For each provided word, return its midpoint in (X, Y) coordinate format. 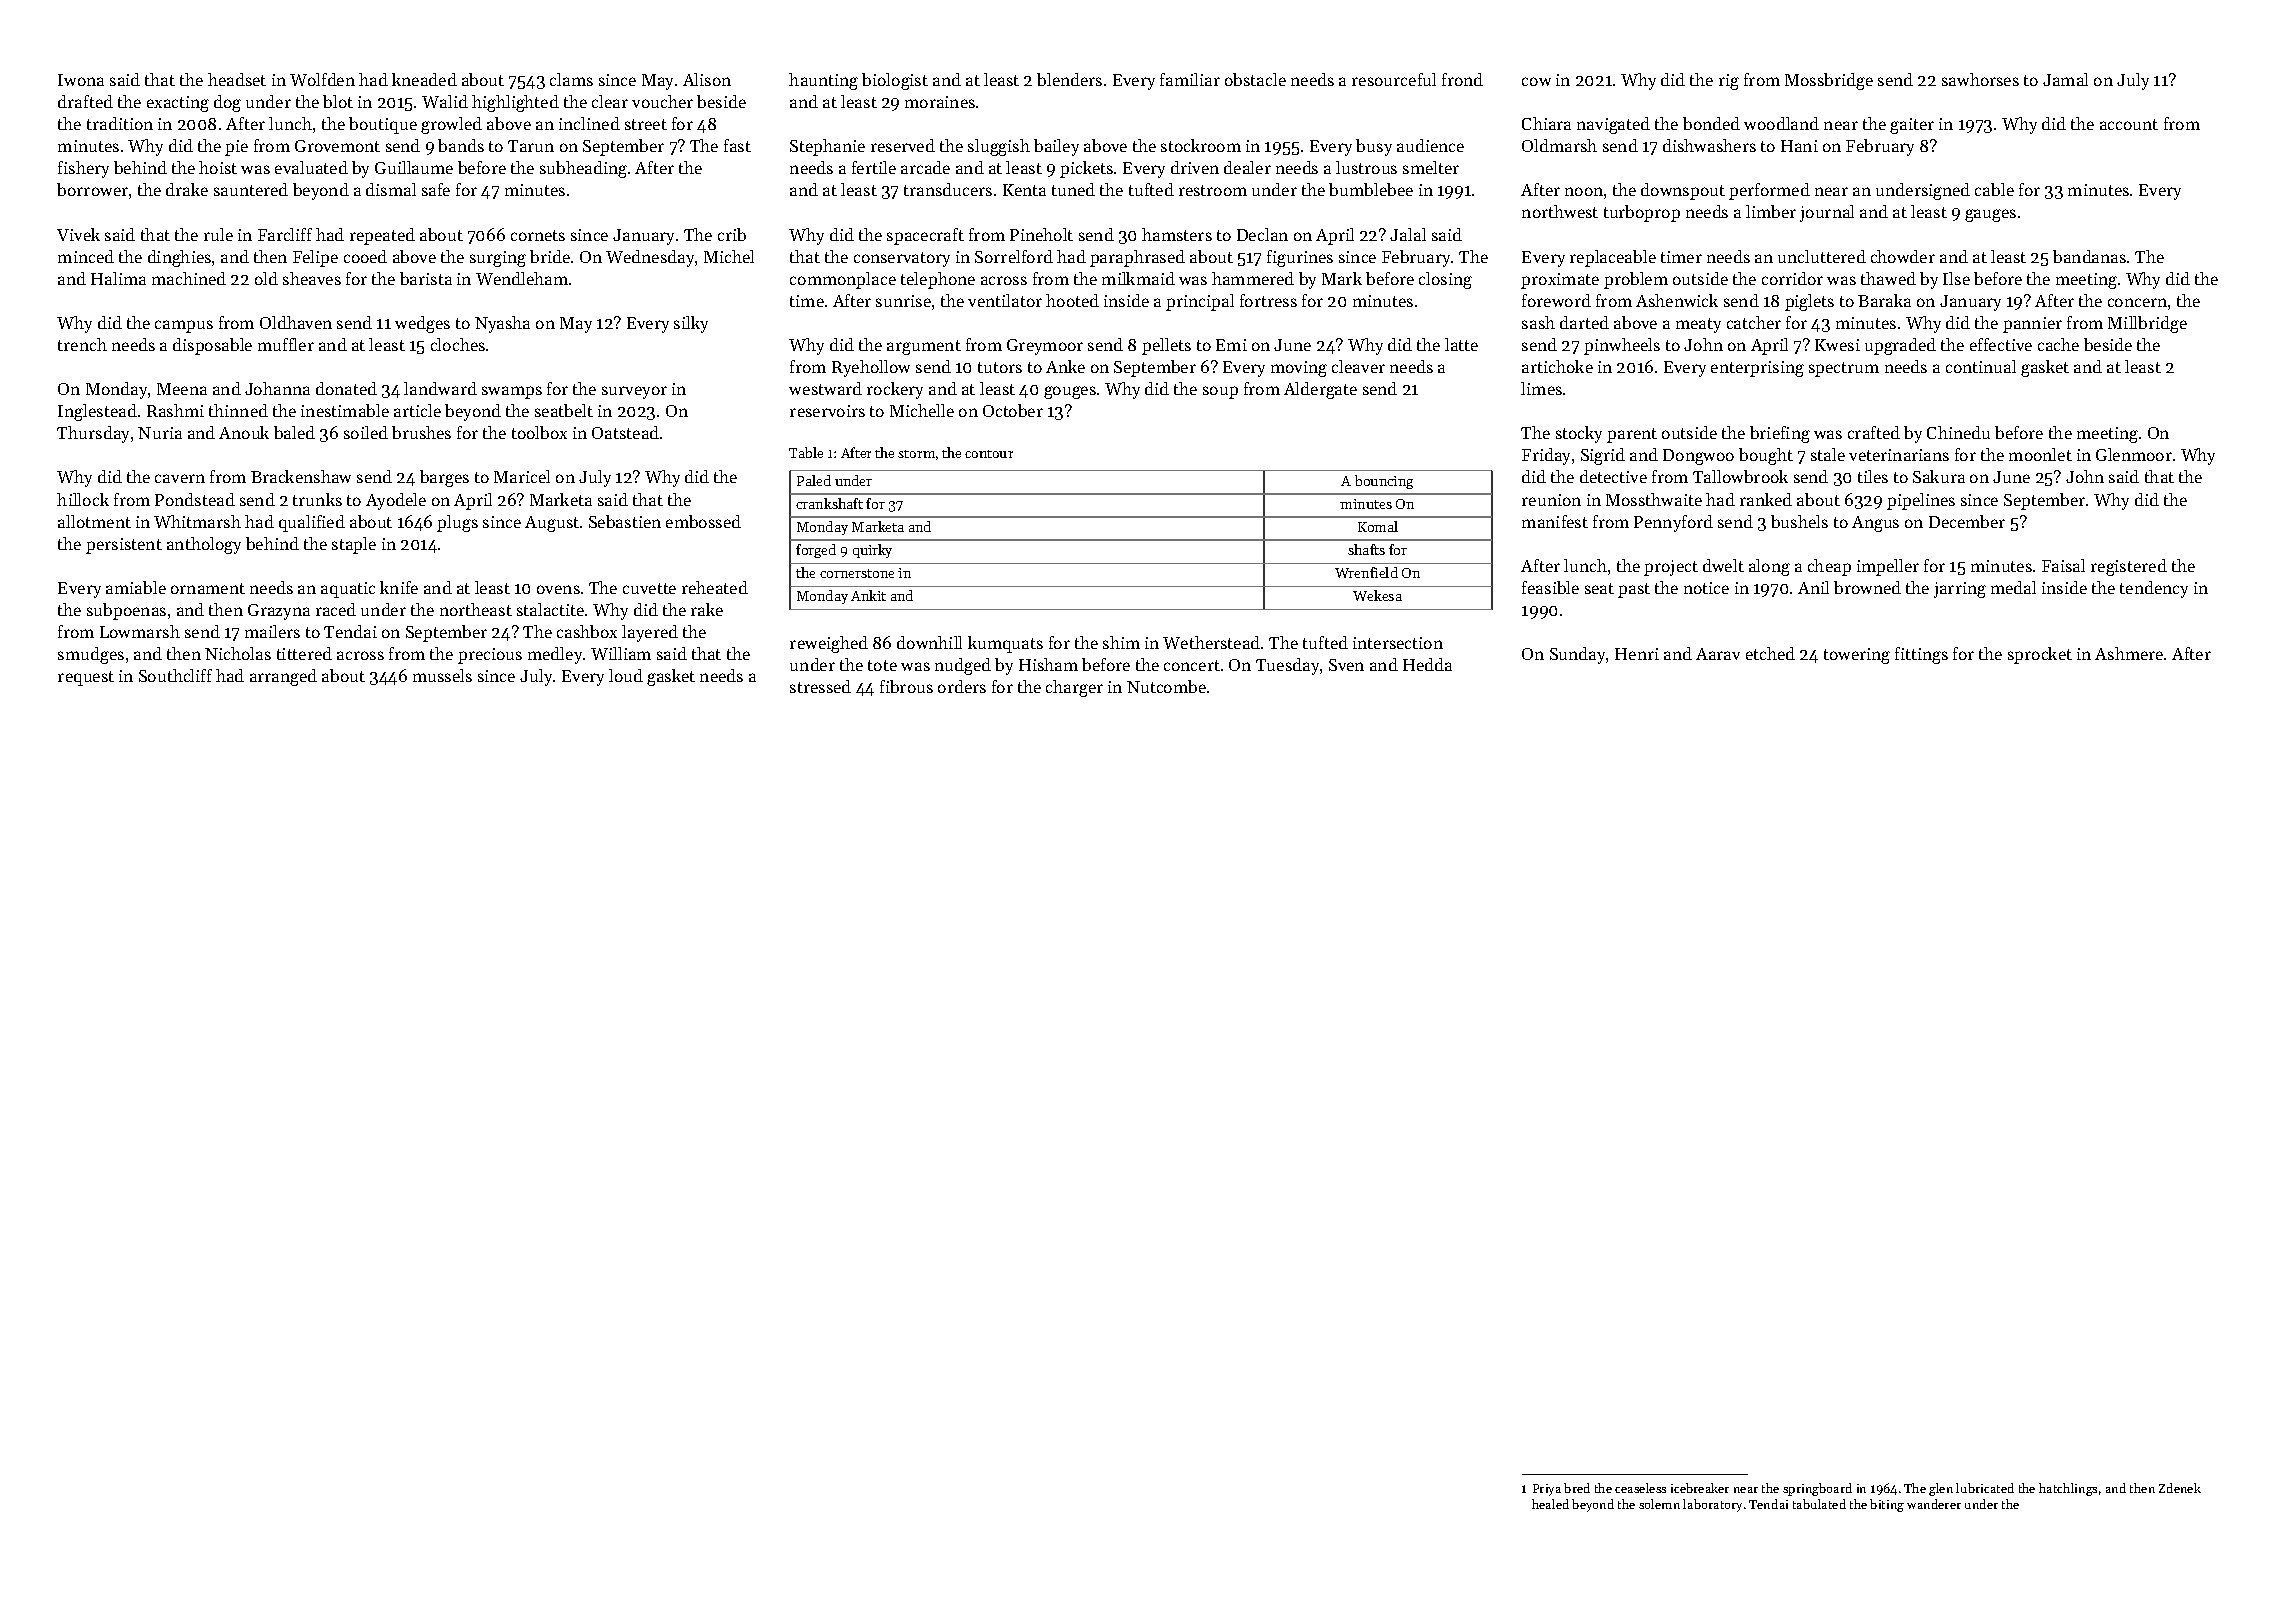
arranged (283, 677)
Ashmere (2129, 653)
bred (1577, 1488)
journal (1827, 213)
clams (571, 79)
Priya (1547, 1490)
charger (1074, 688)
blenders (1069, 79)
